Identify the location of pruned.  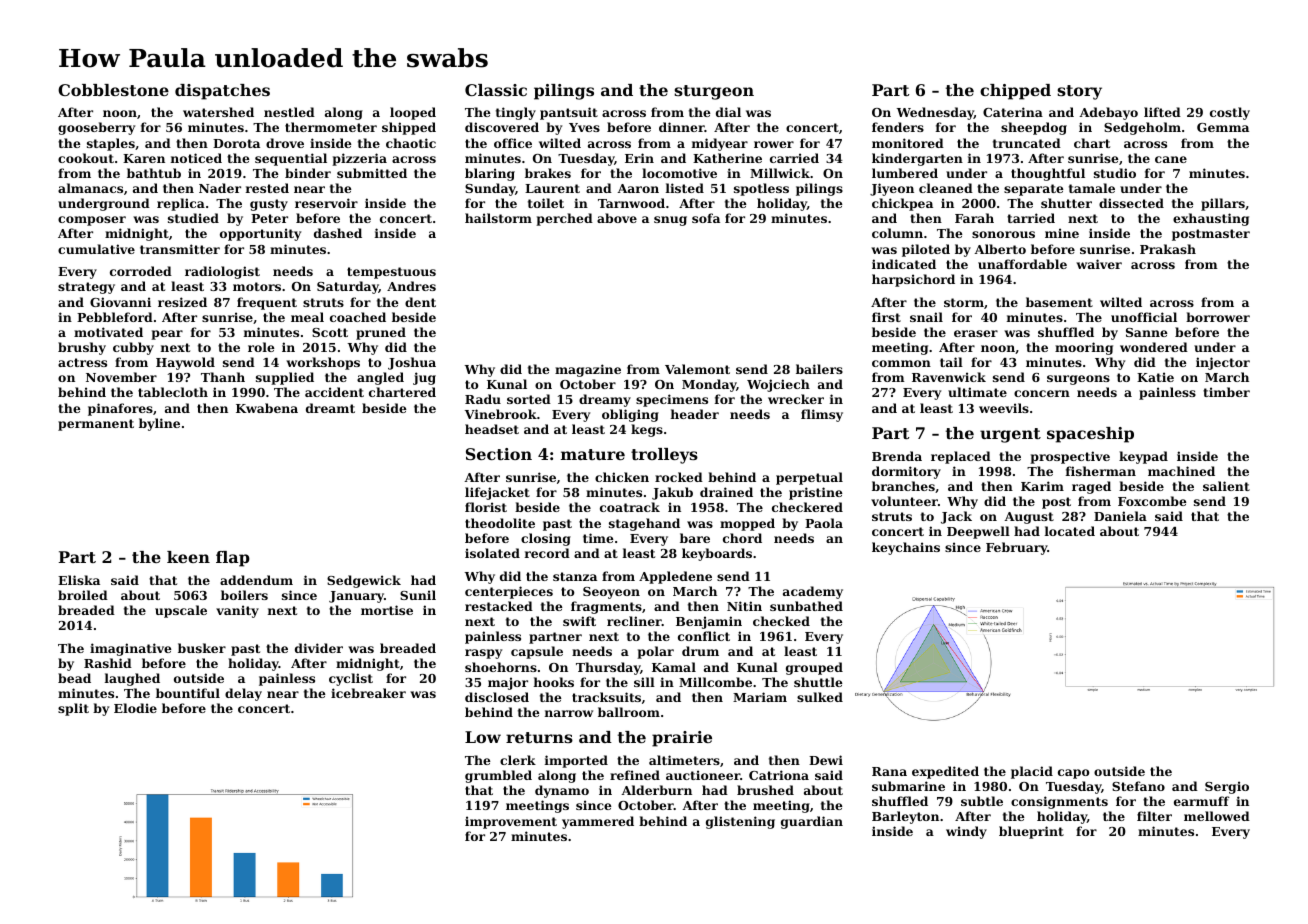
(381, 333).
